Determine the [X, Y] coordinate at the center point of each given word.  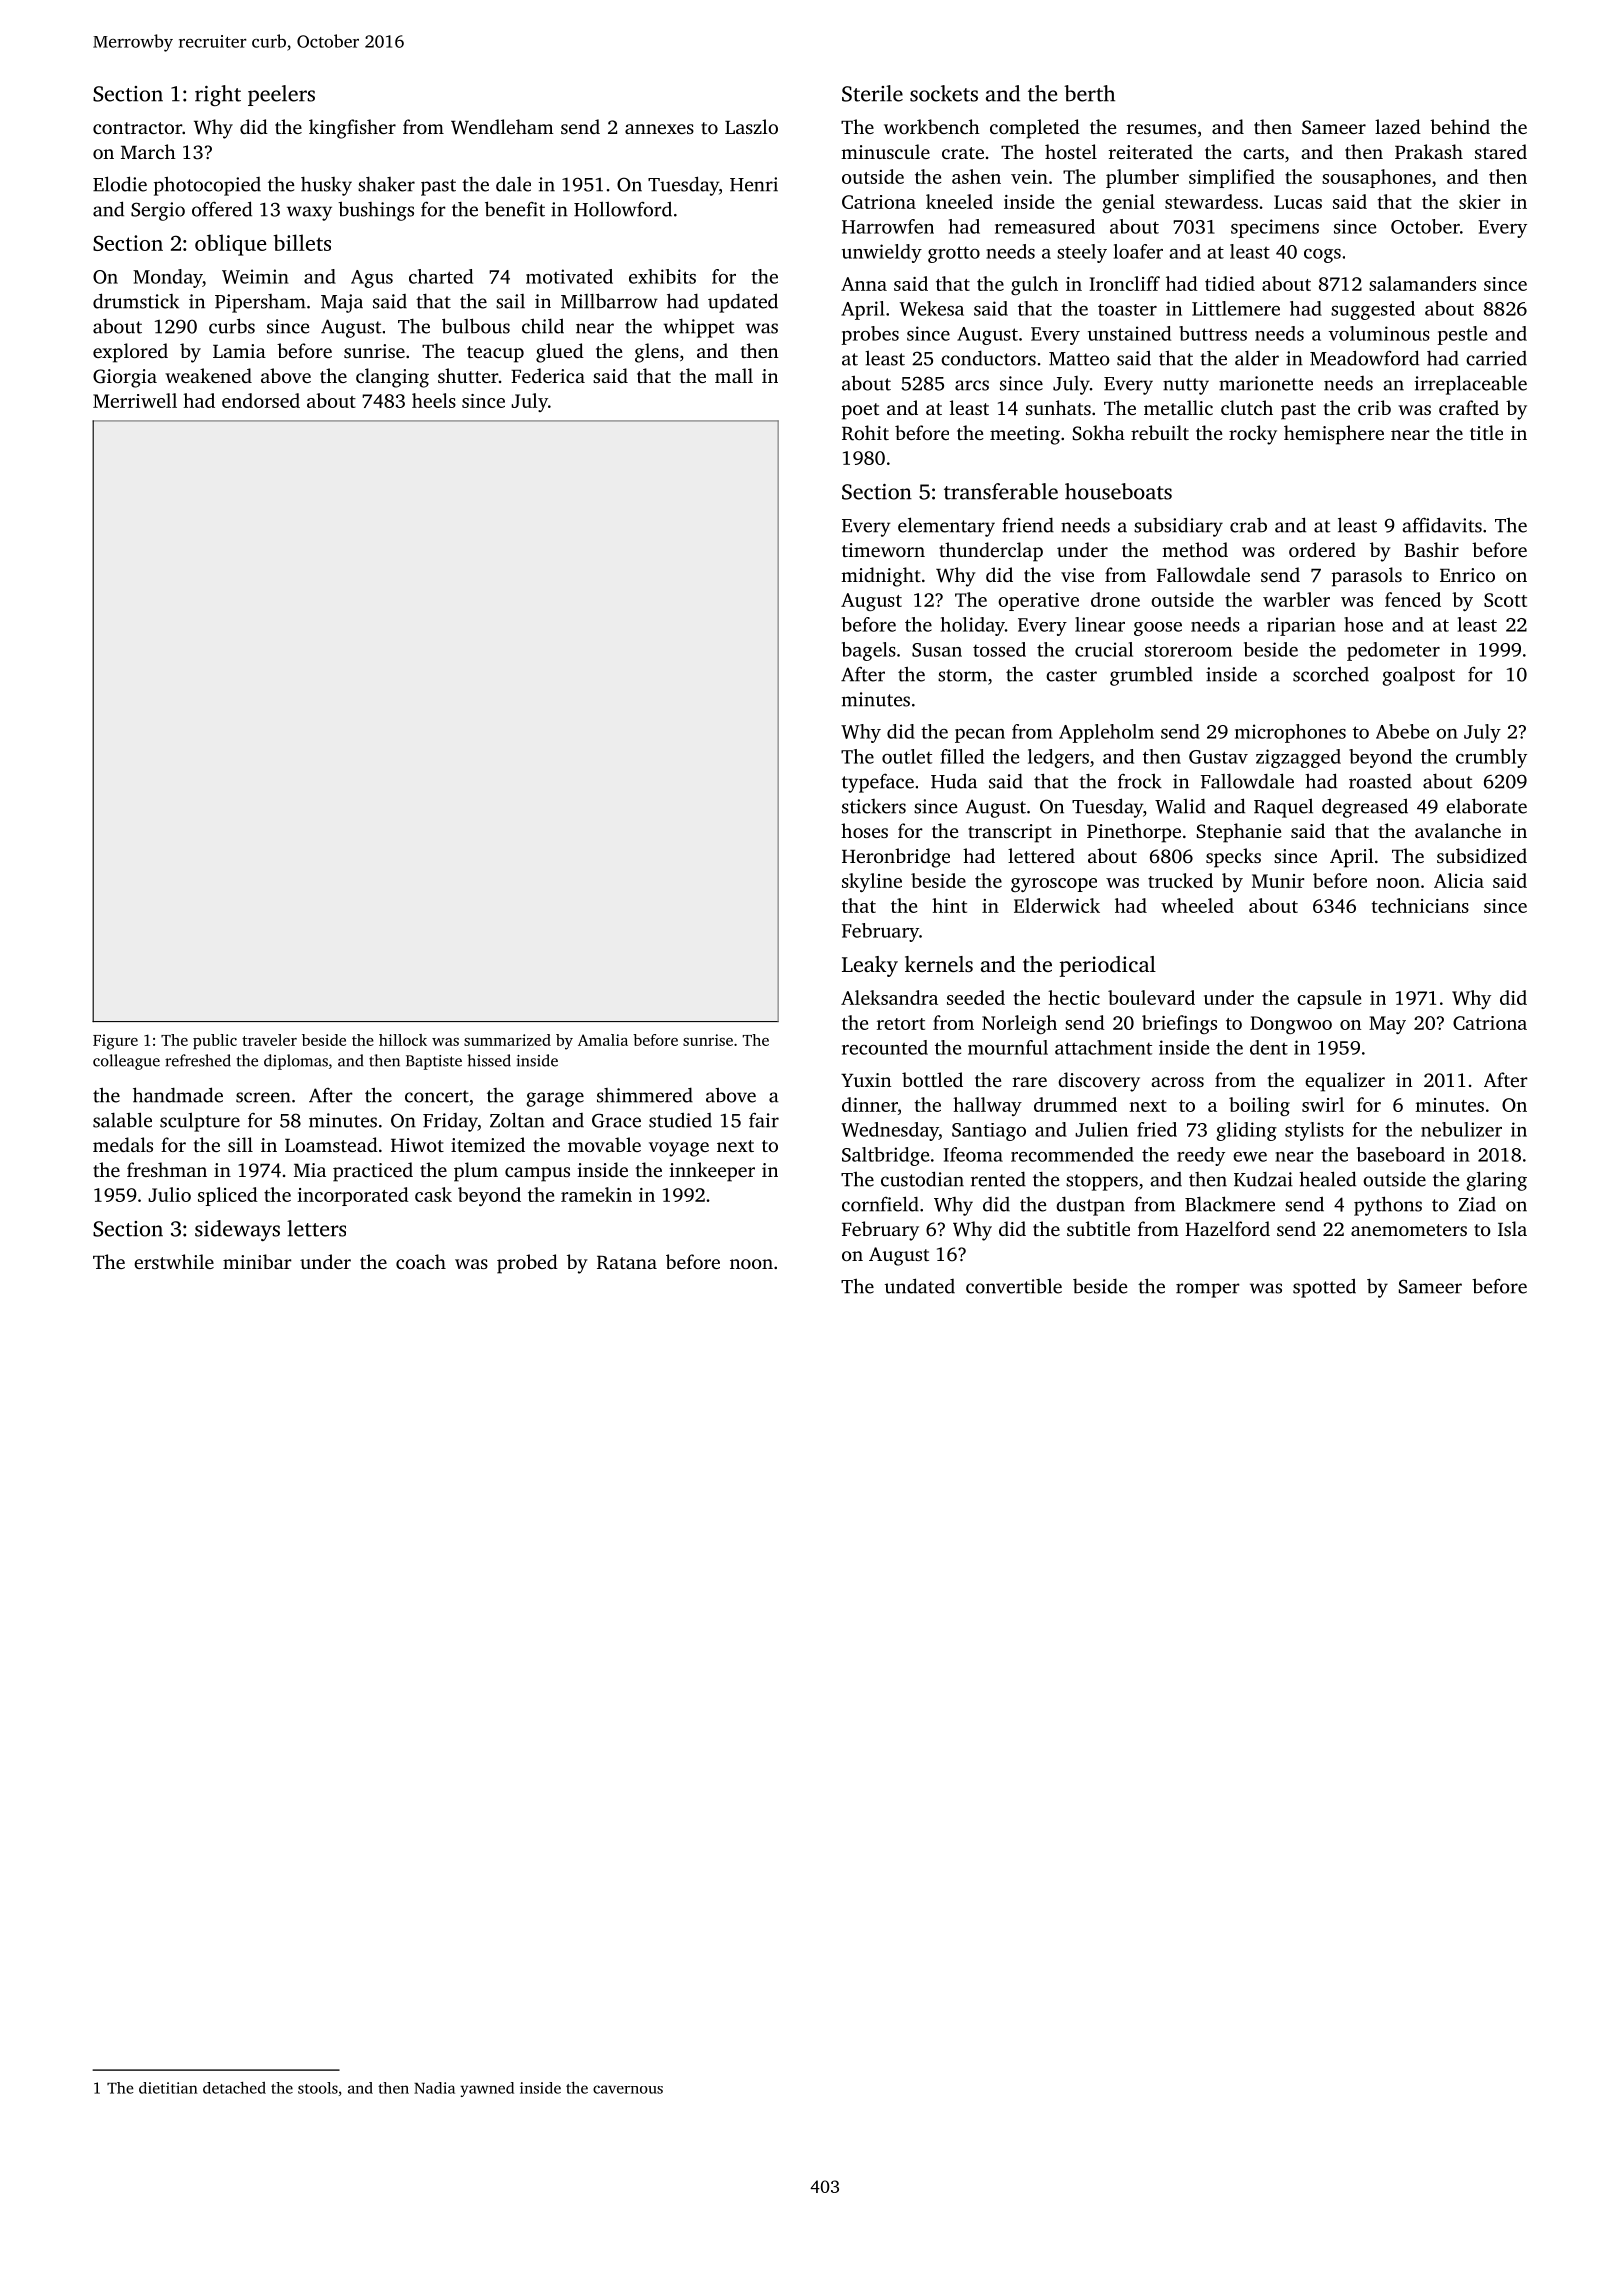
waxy [309, 213]
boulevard [1151, 997]
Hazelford [1227, 1228]
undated [919, 1286]
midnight [881, 577]
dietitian [168, 2088]
